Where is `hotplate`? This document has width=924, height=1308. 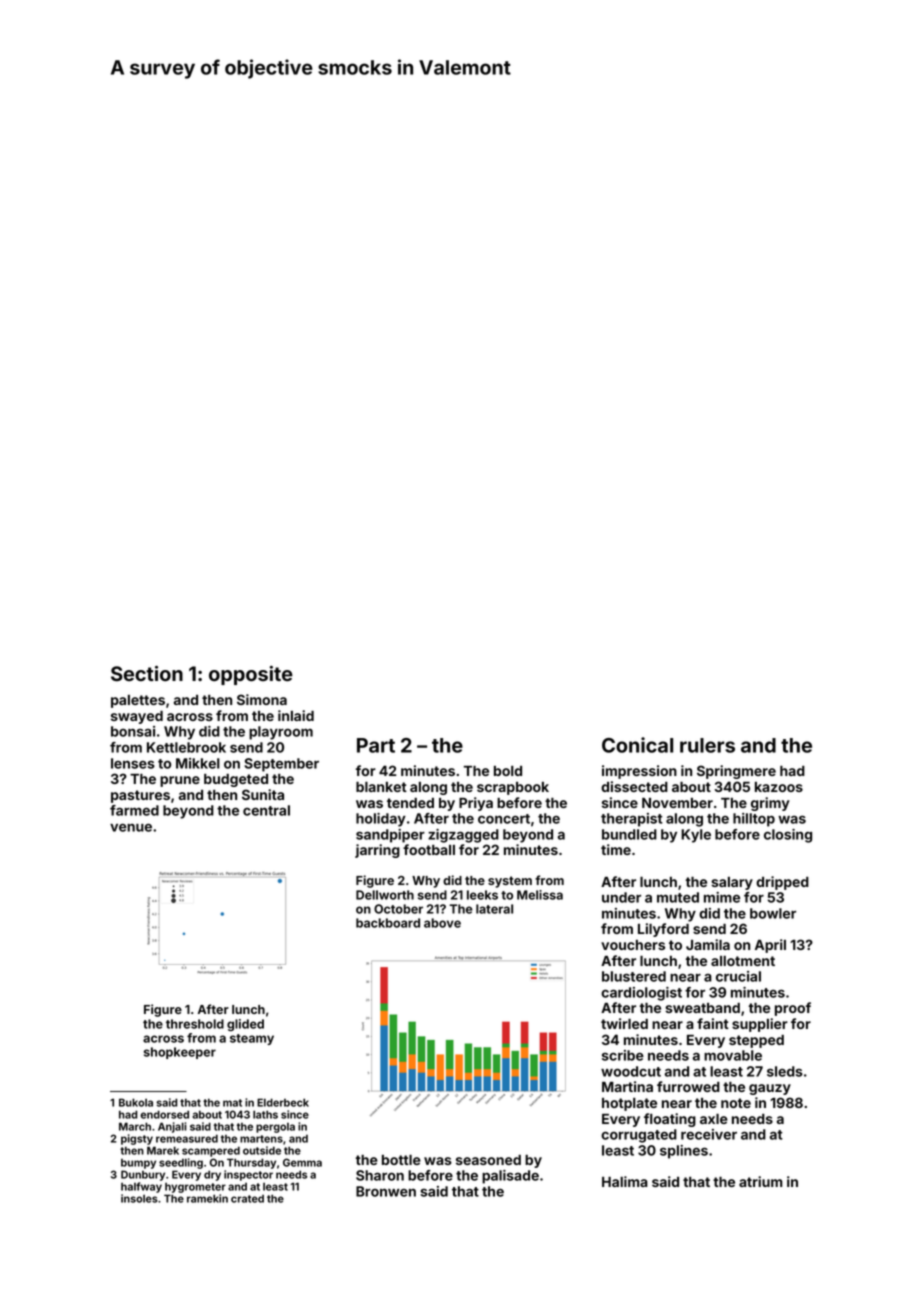
hotplate is located at coordinates (629, 1104).
